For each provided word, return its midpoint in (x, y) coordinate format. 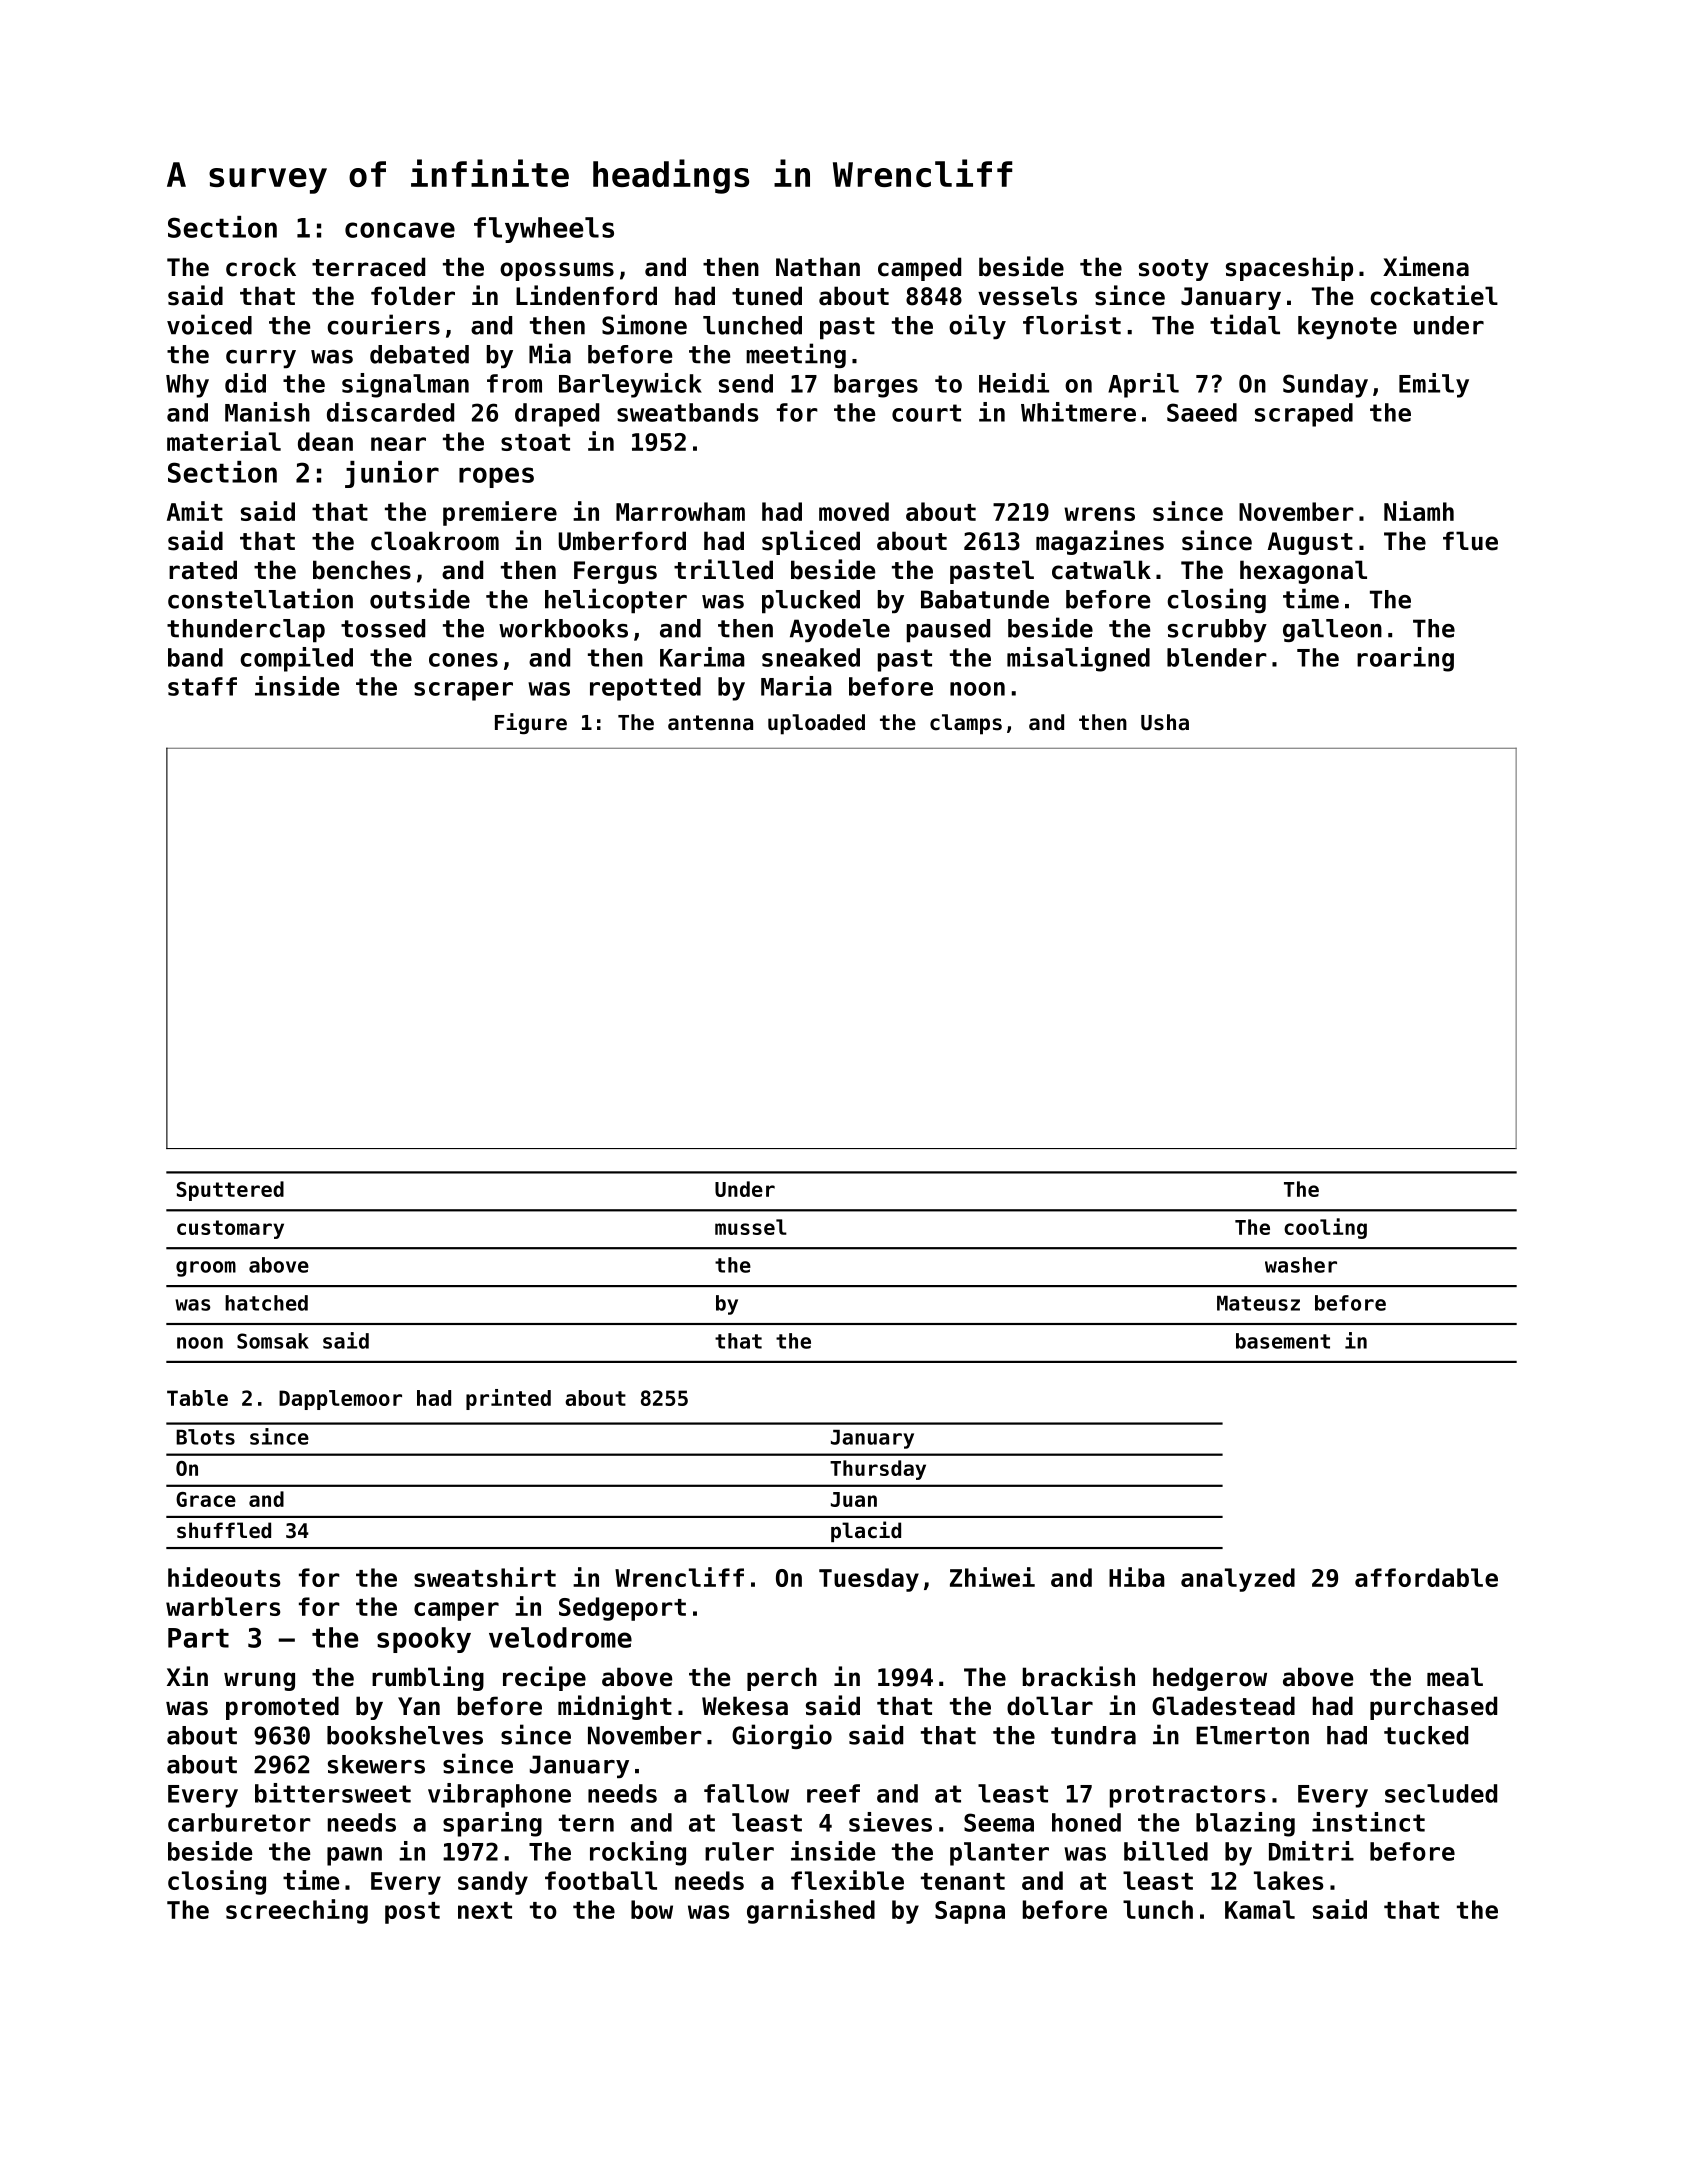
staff (202, 686)
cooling (1325, 1228)
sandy (493, 1883)
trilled (723, 569)
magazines (1100, 542)
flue (1470, 541)
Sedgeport (622, 1609)
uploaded (816, 724)
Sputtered (230, 1191)
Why (187, 386)
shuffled (224, 1530)
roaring (1405, 659)
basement (1283, 1341)
